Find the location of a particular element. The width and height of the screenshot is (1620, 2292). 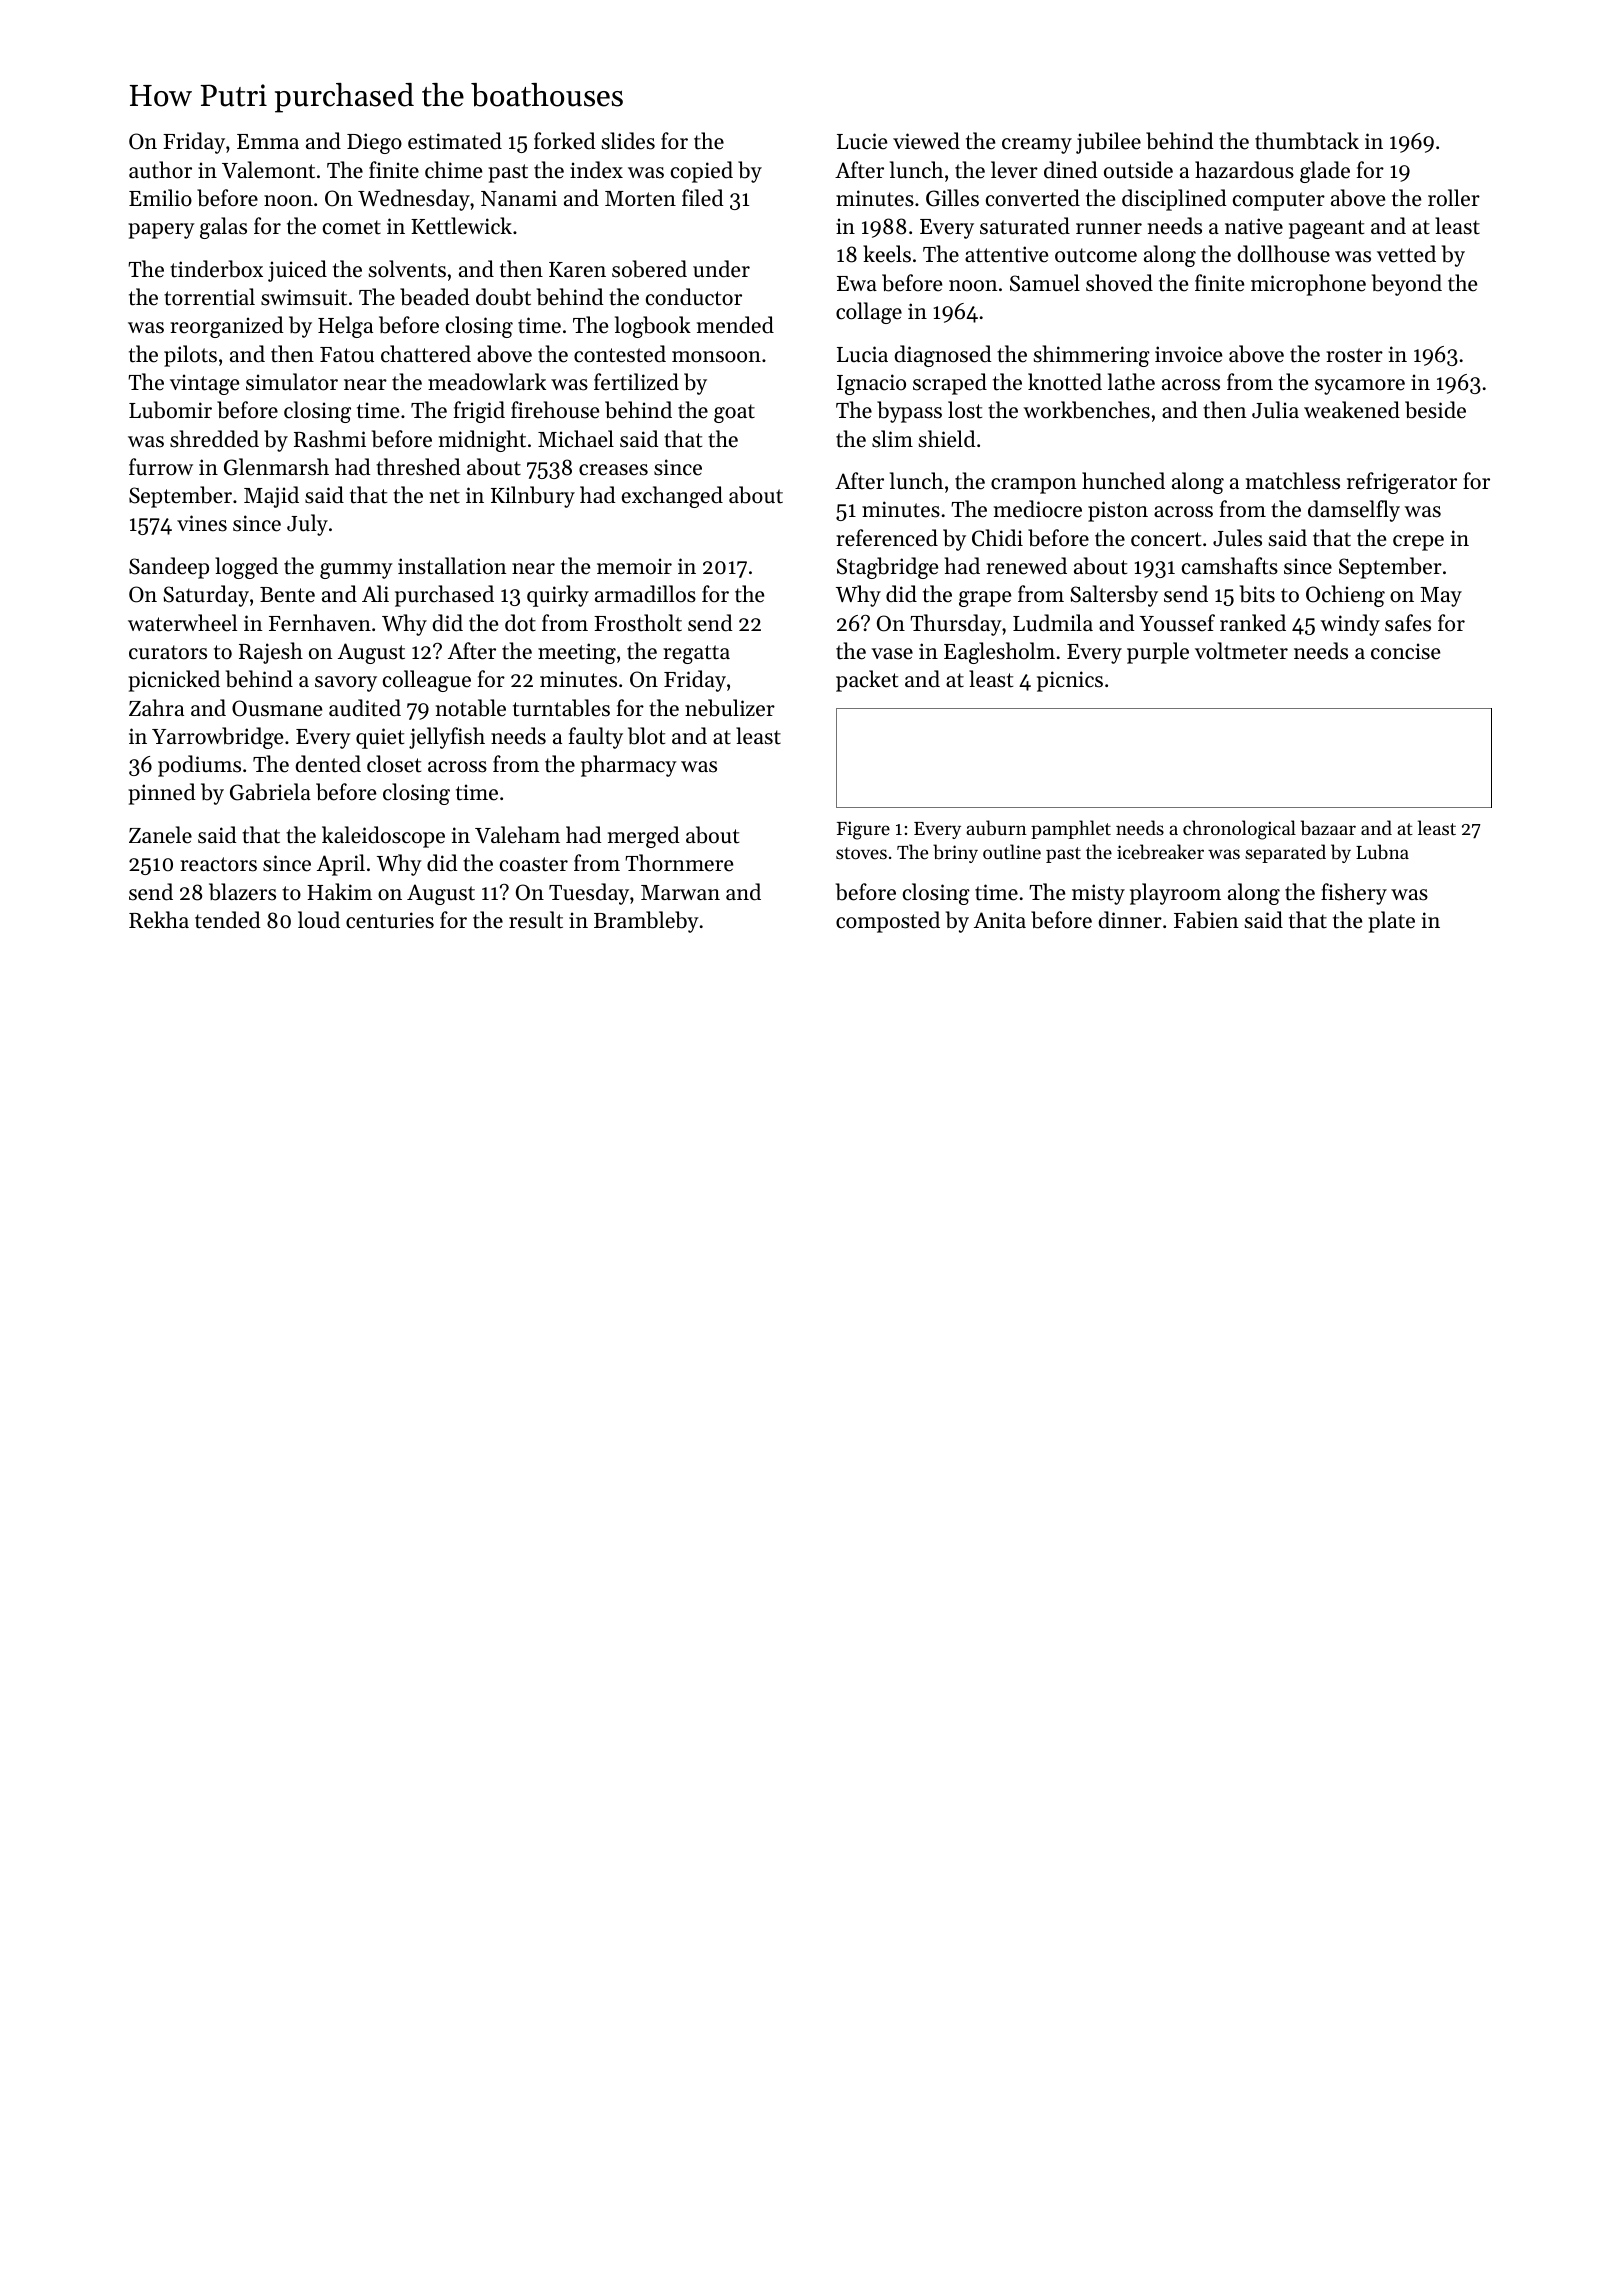

beside is located at coordinates (1435, 410).
